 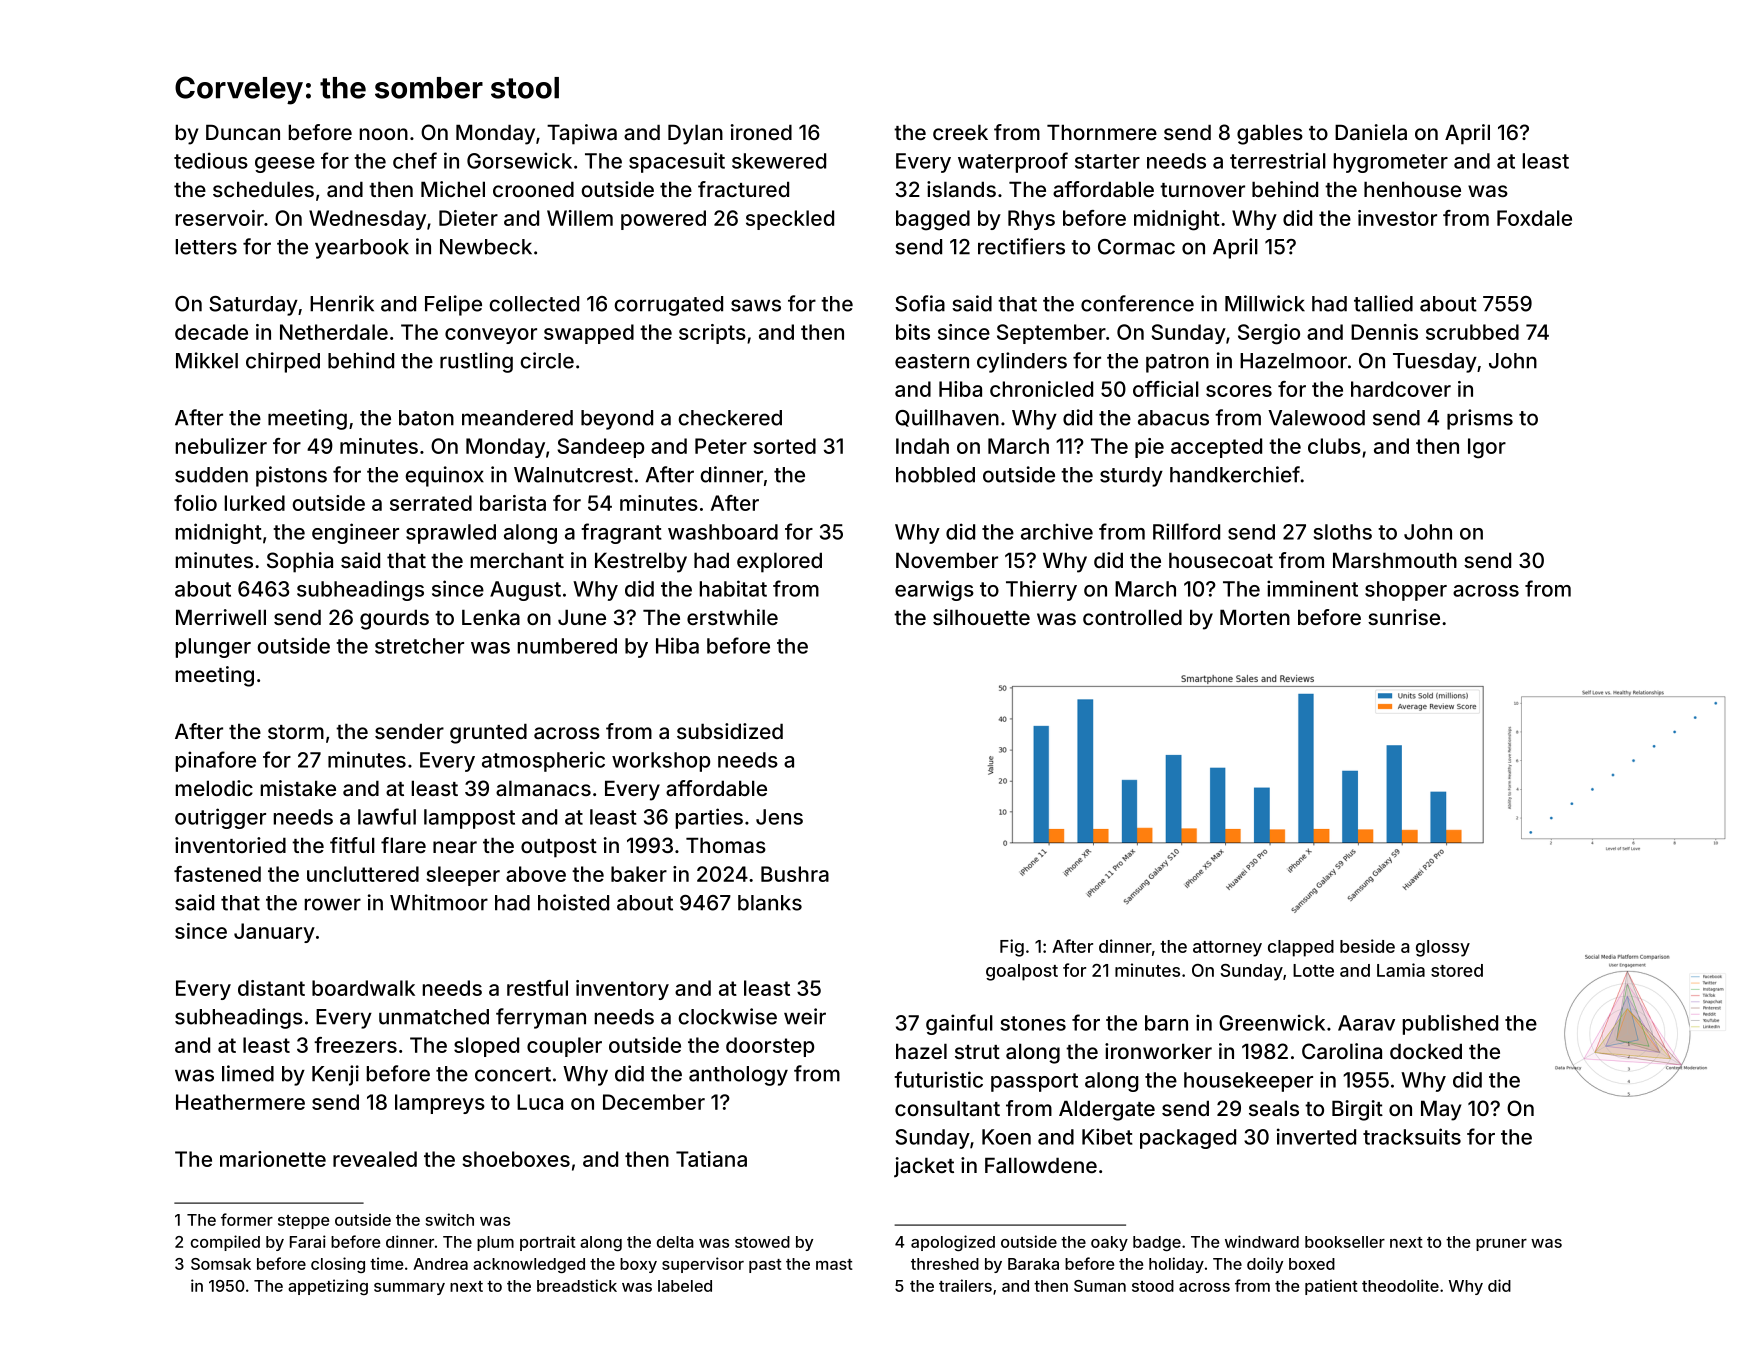 I want to click on tallied, so click(x=1383, y=303).
